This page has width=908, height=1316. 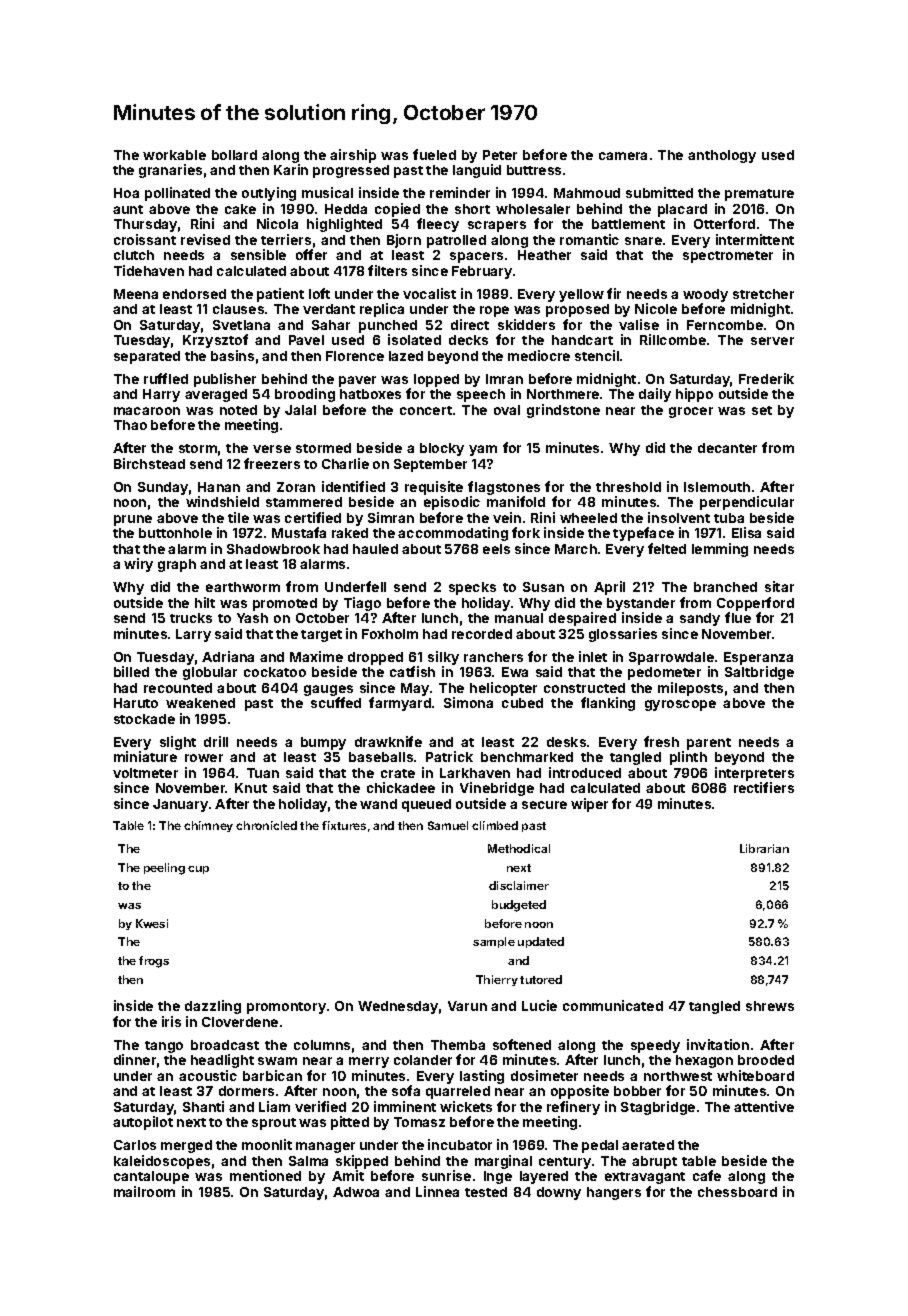 I want to click on anthology, so click(x=722, y=156).
